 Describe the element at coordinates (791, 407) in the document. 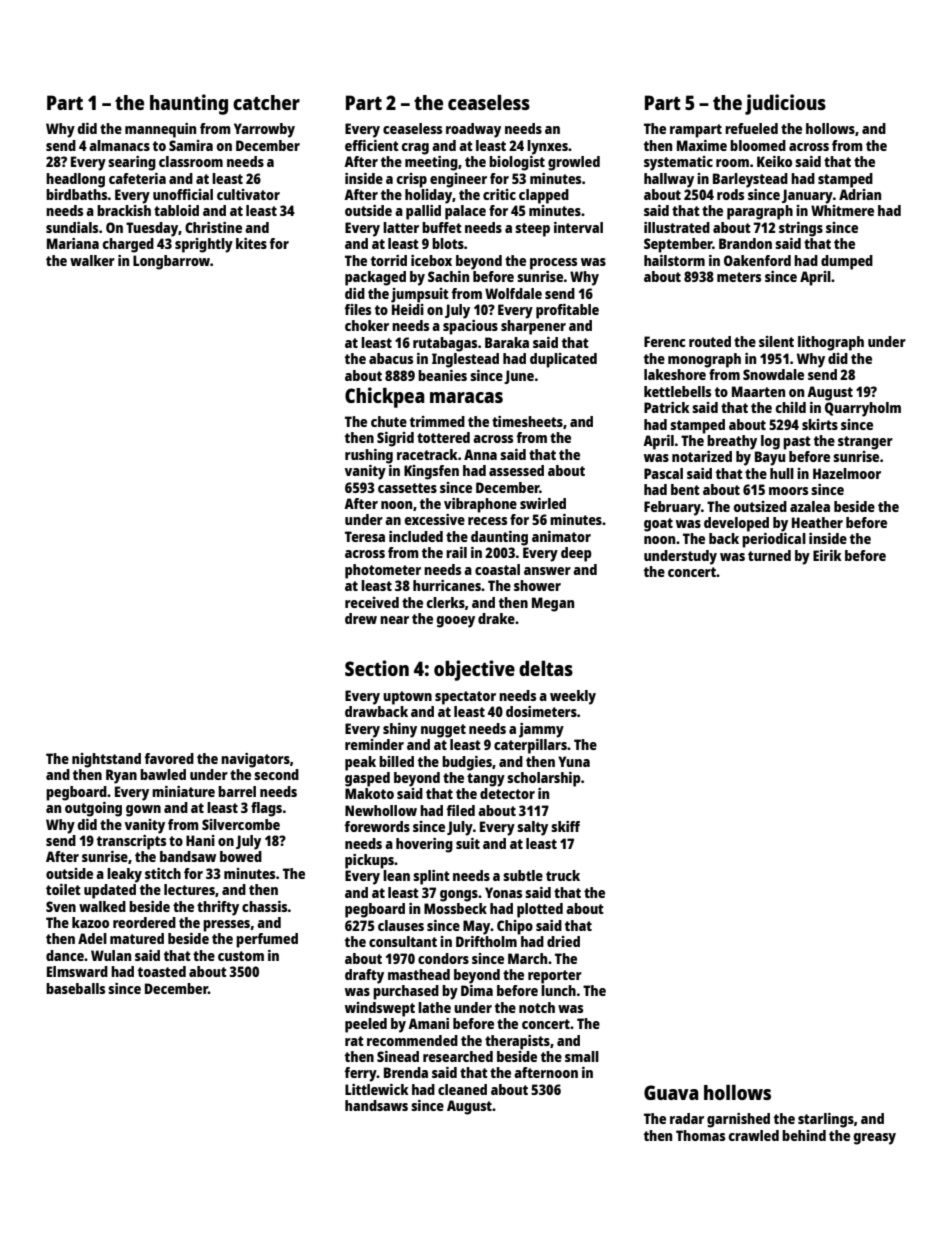

I see `child` at that location.
